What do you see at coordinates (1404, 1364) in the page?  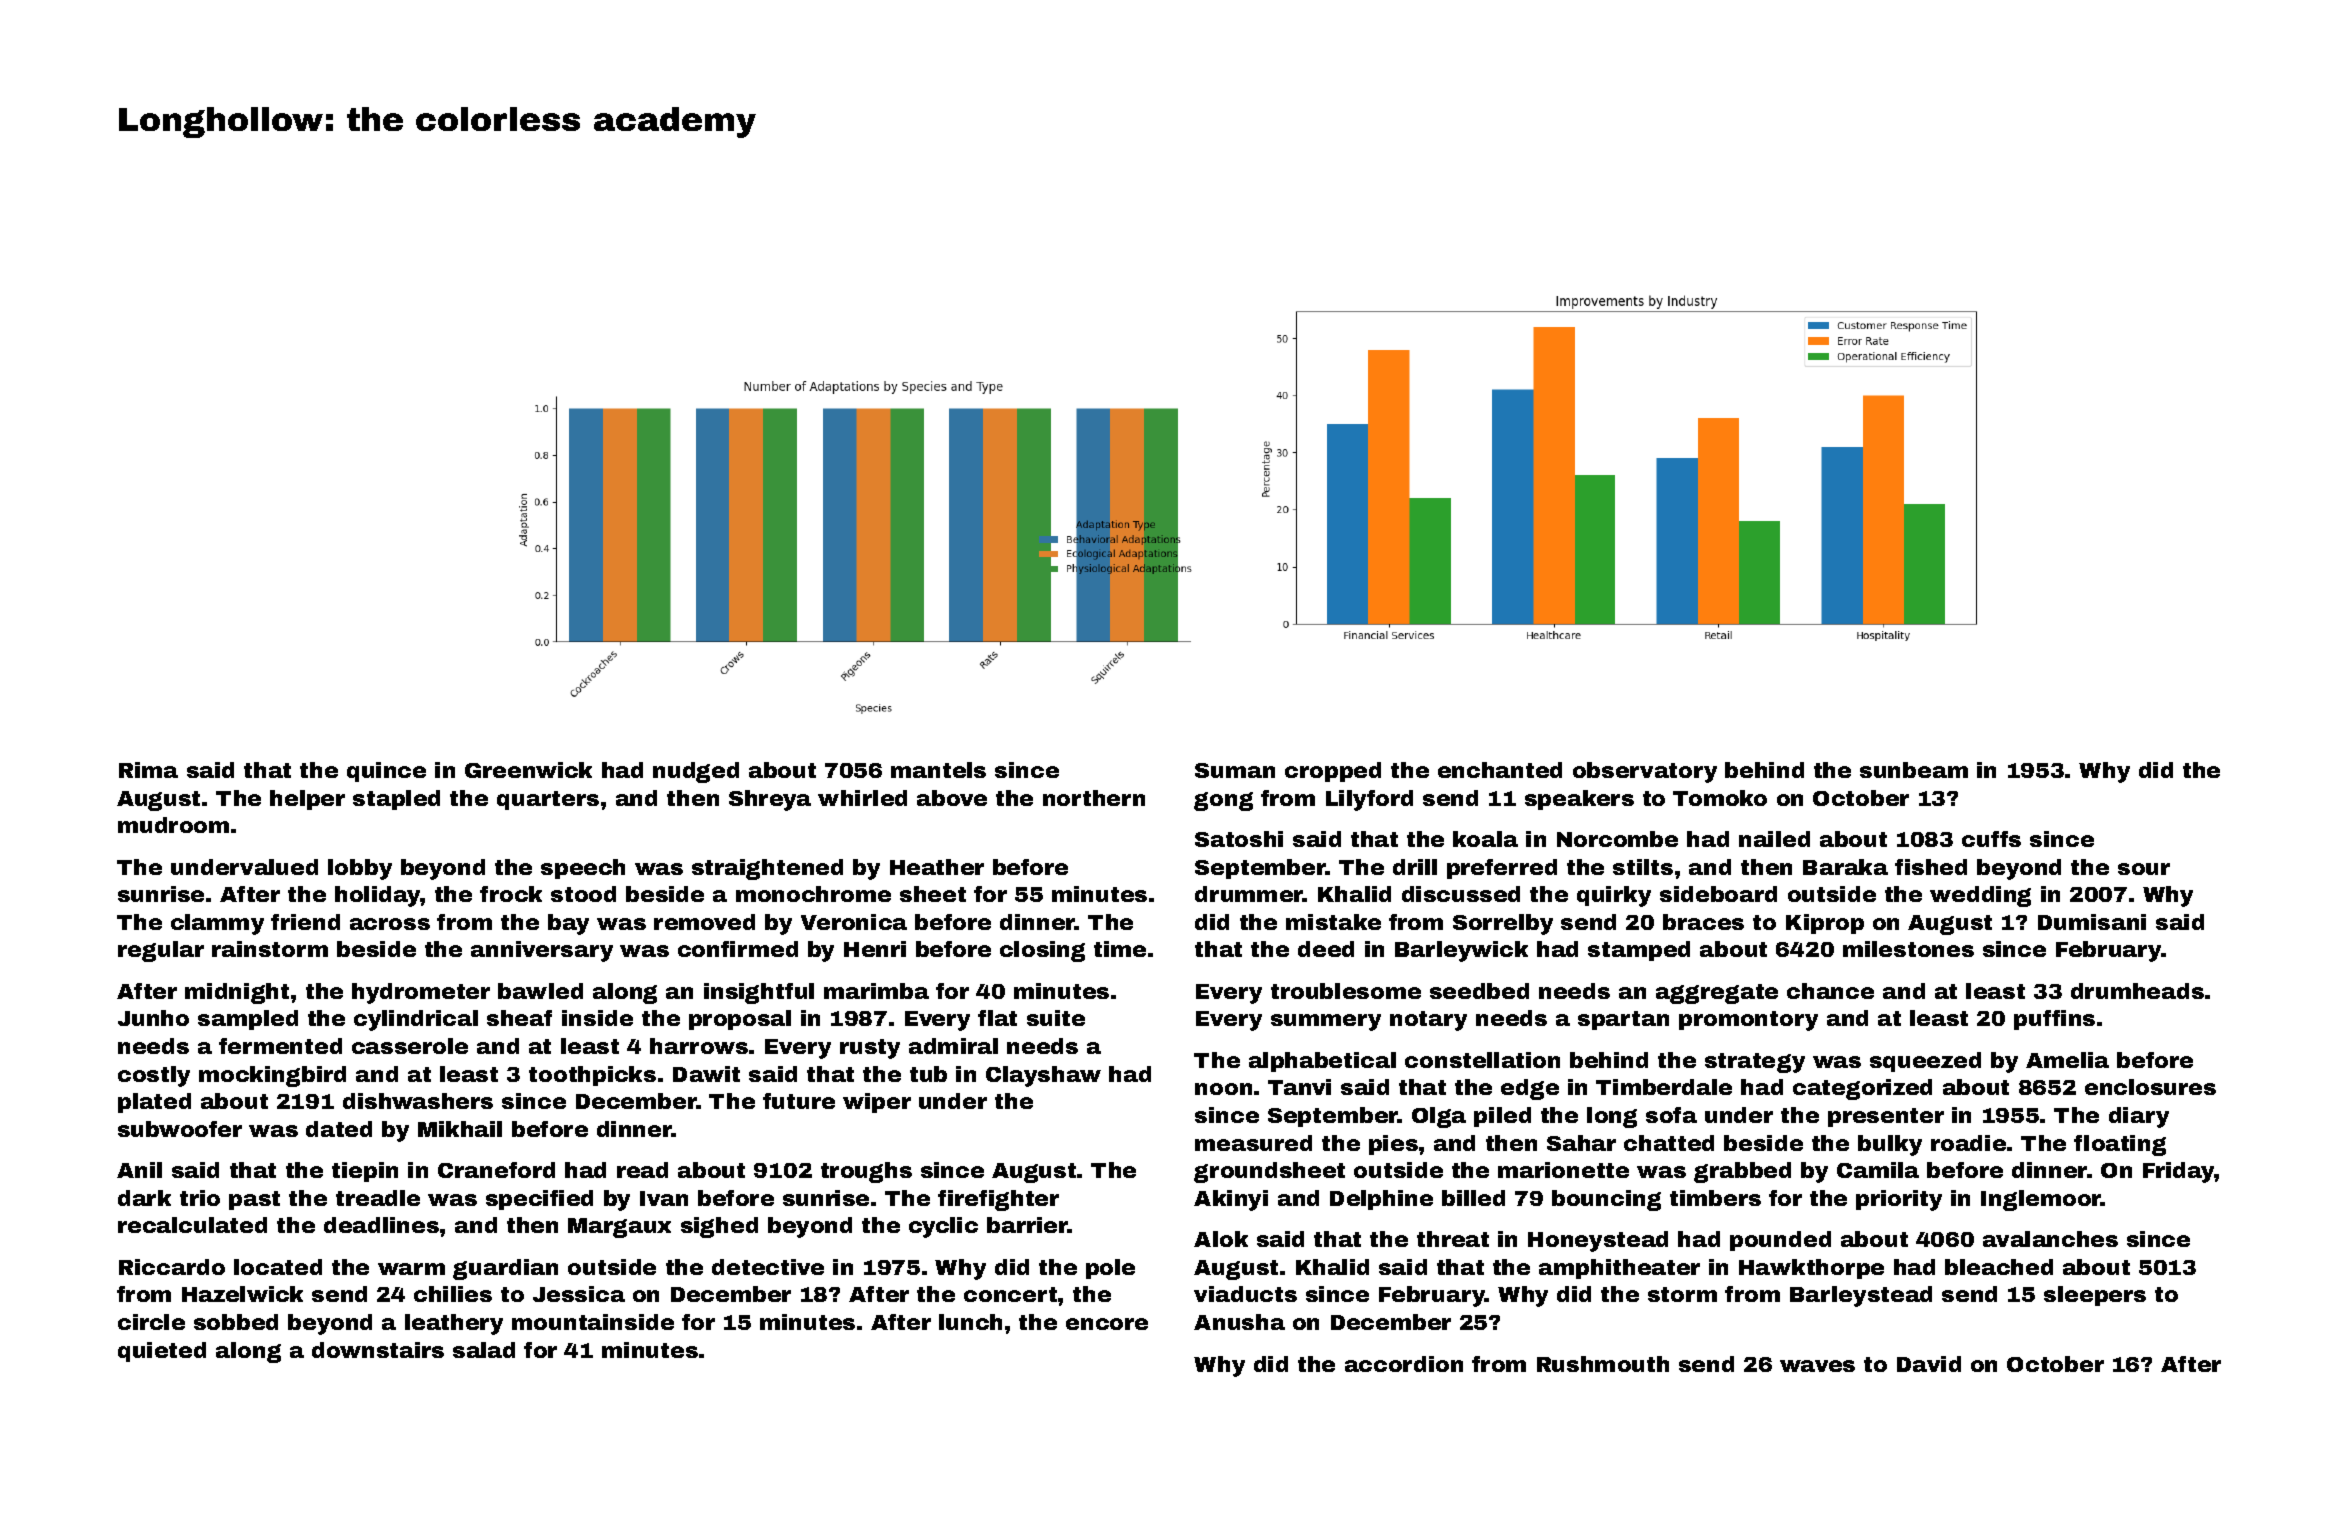 I see `accordion` at bounding box center [1404, 1364].
